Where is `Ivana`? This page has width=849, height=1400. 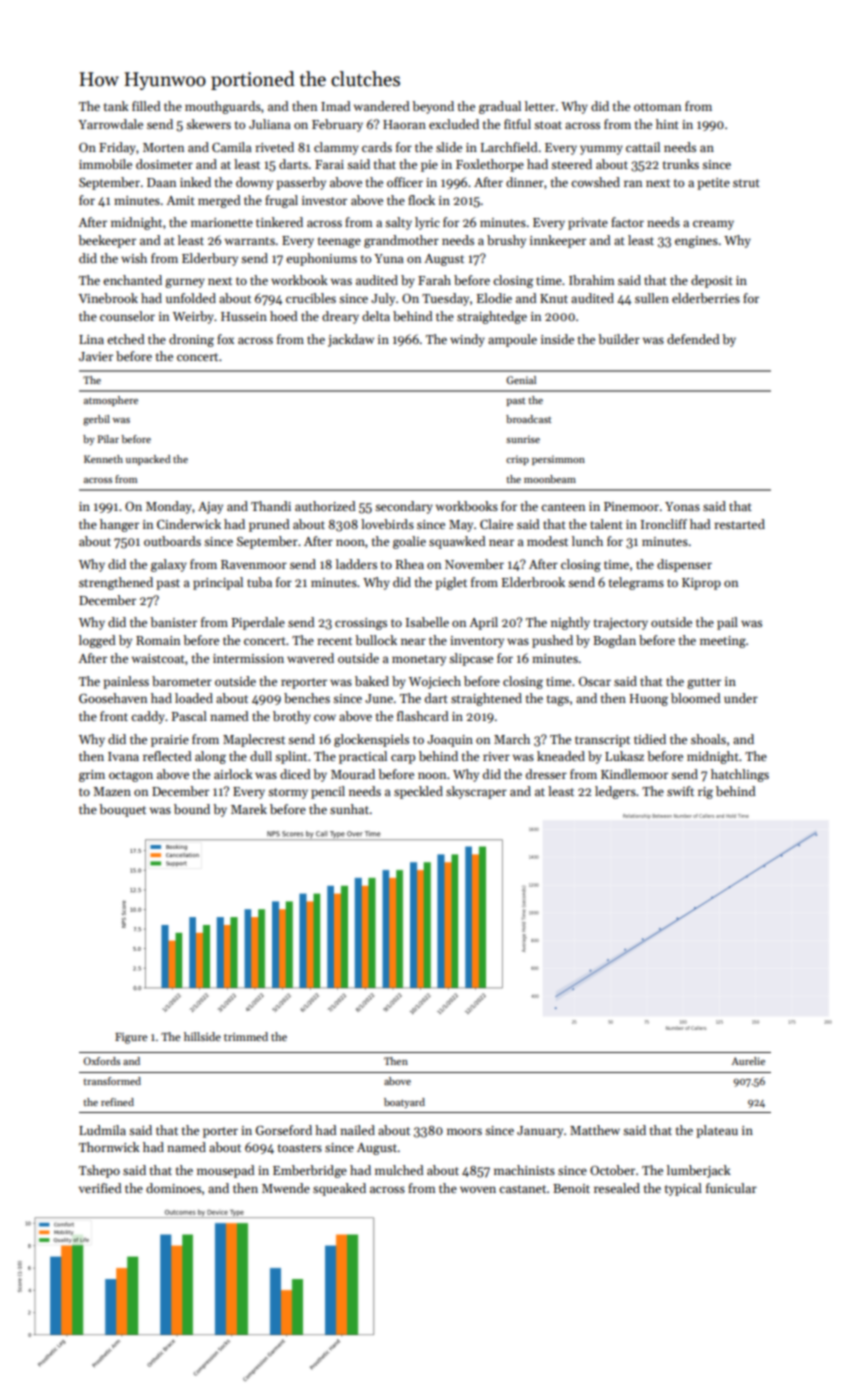
Ivana is located at coordinates (123, 756).
